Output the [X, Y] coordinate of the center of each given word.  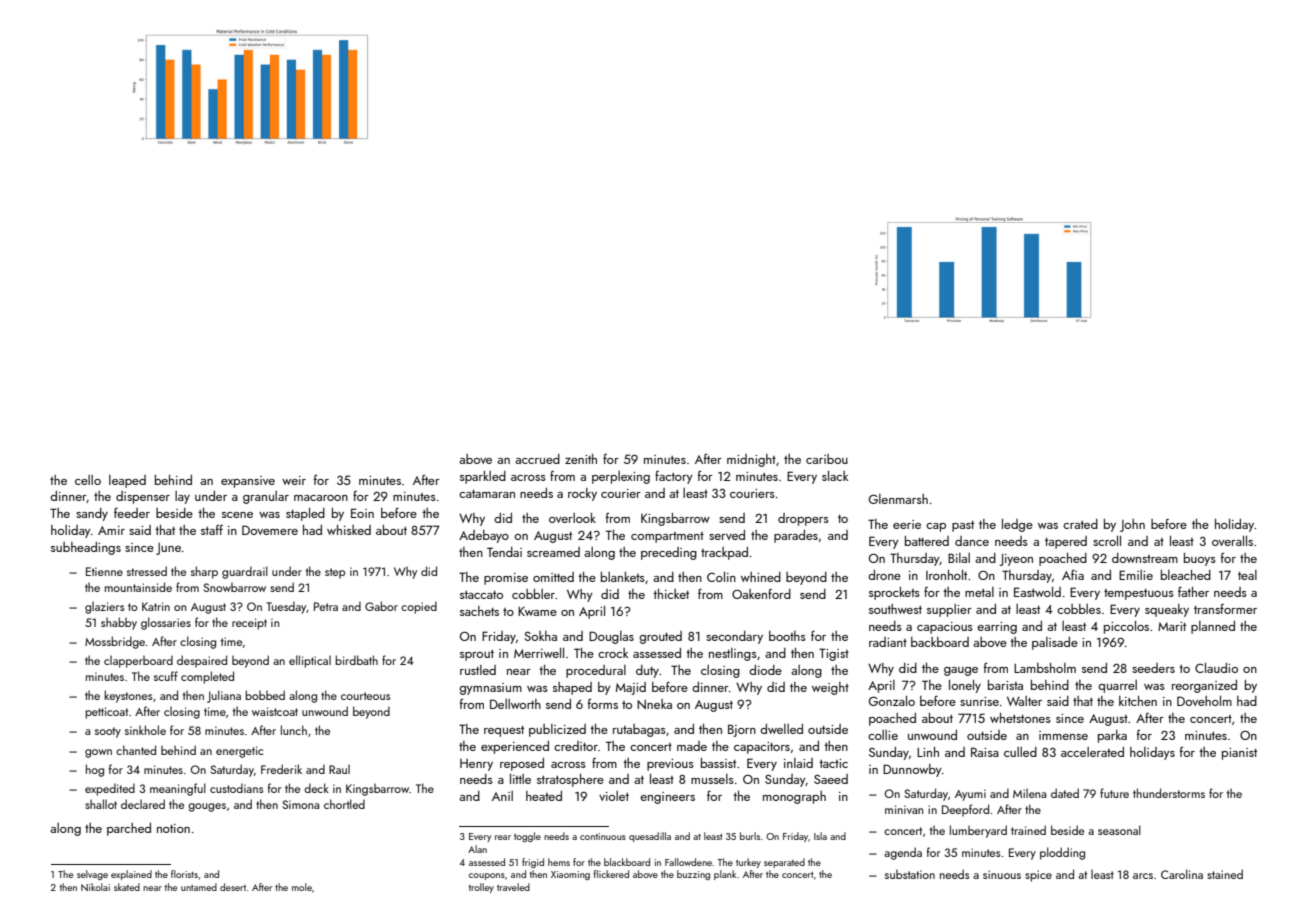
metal [979, 592]
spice [1038, 876]
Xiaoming [570, 875]
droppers [803, 519]
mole [302, 887]
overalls [1232, 541]
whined [761, 577]
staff [212, 530]
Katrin [156, 606]
